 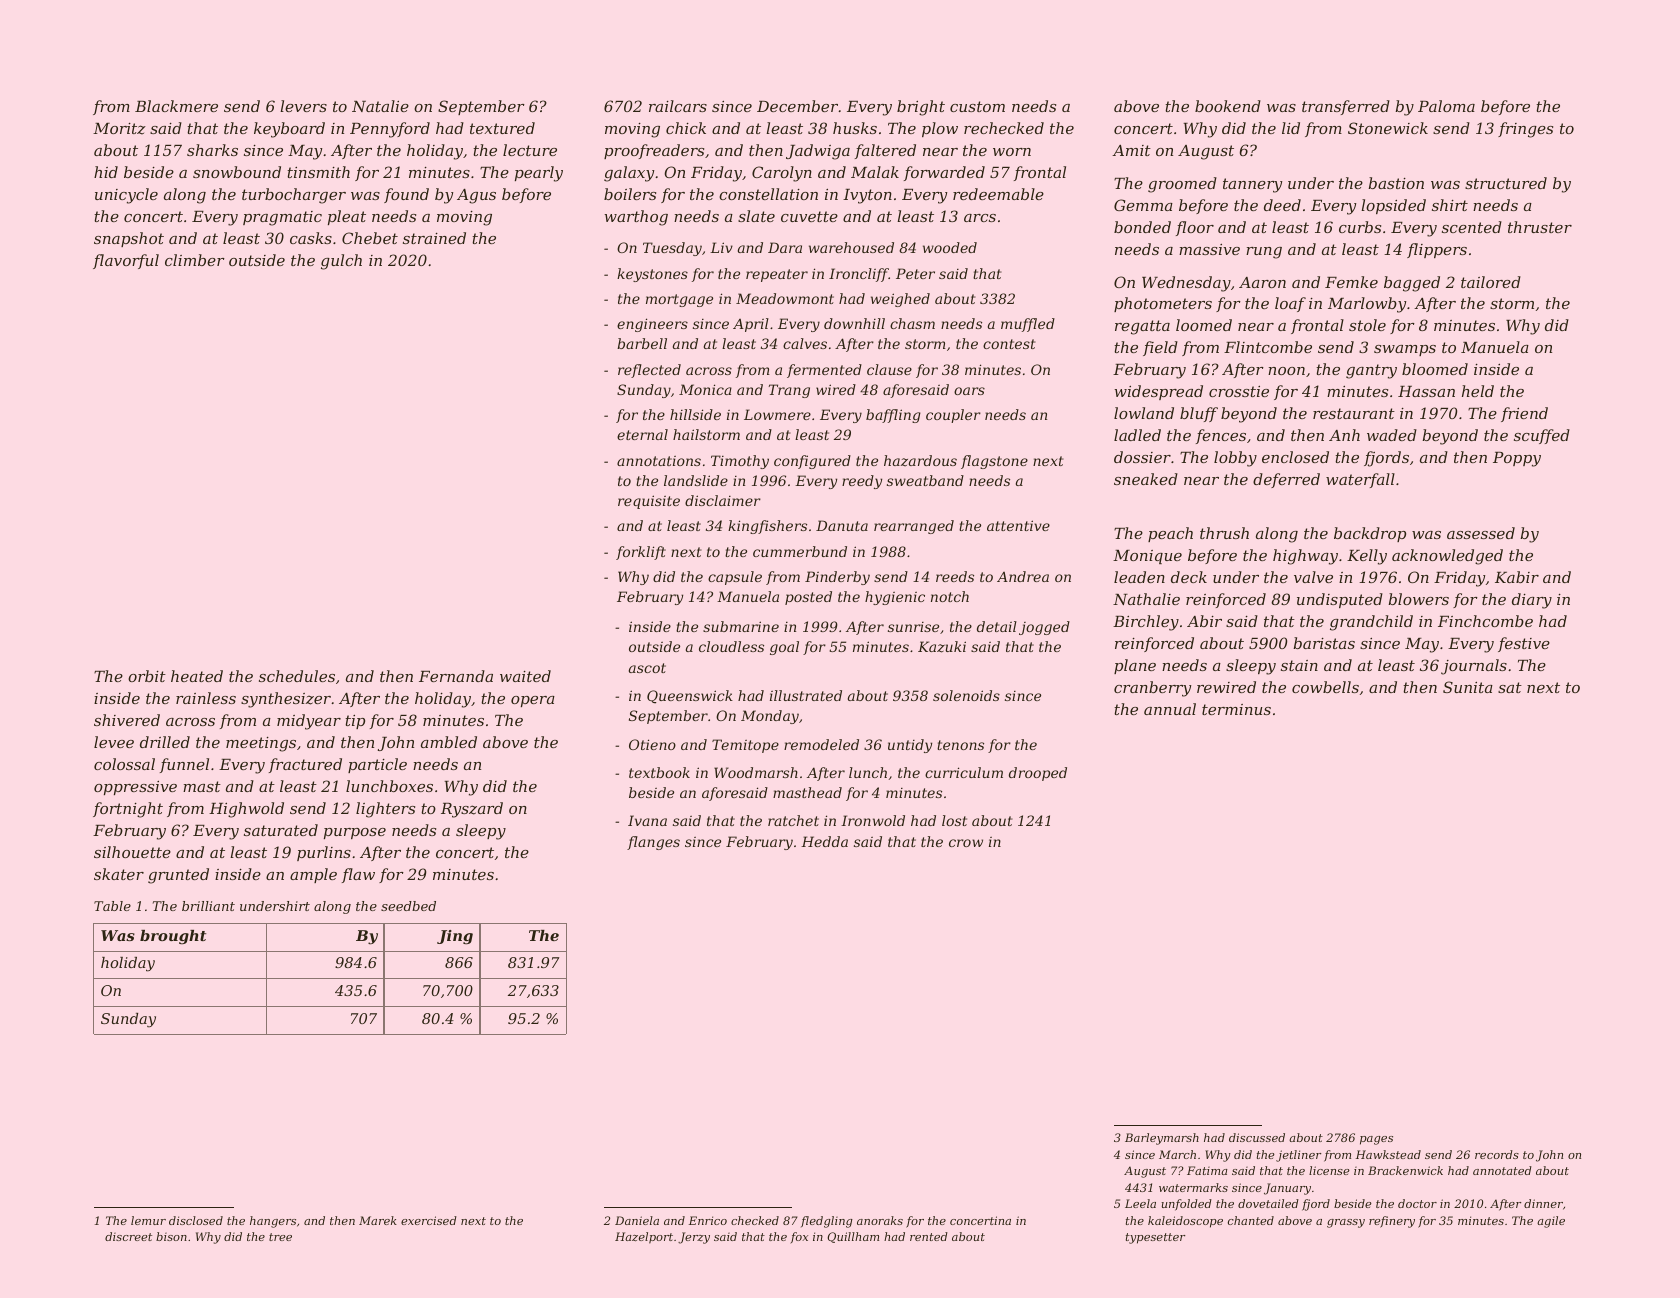 What do you see at coordinates (261, 744) in the page?
I see `meetings` at bounding box center [261, 744].
